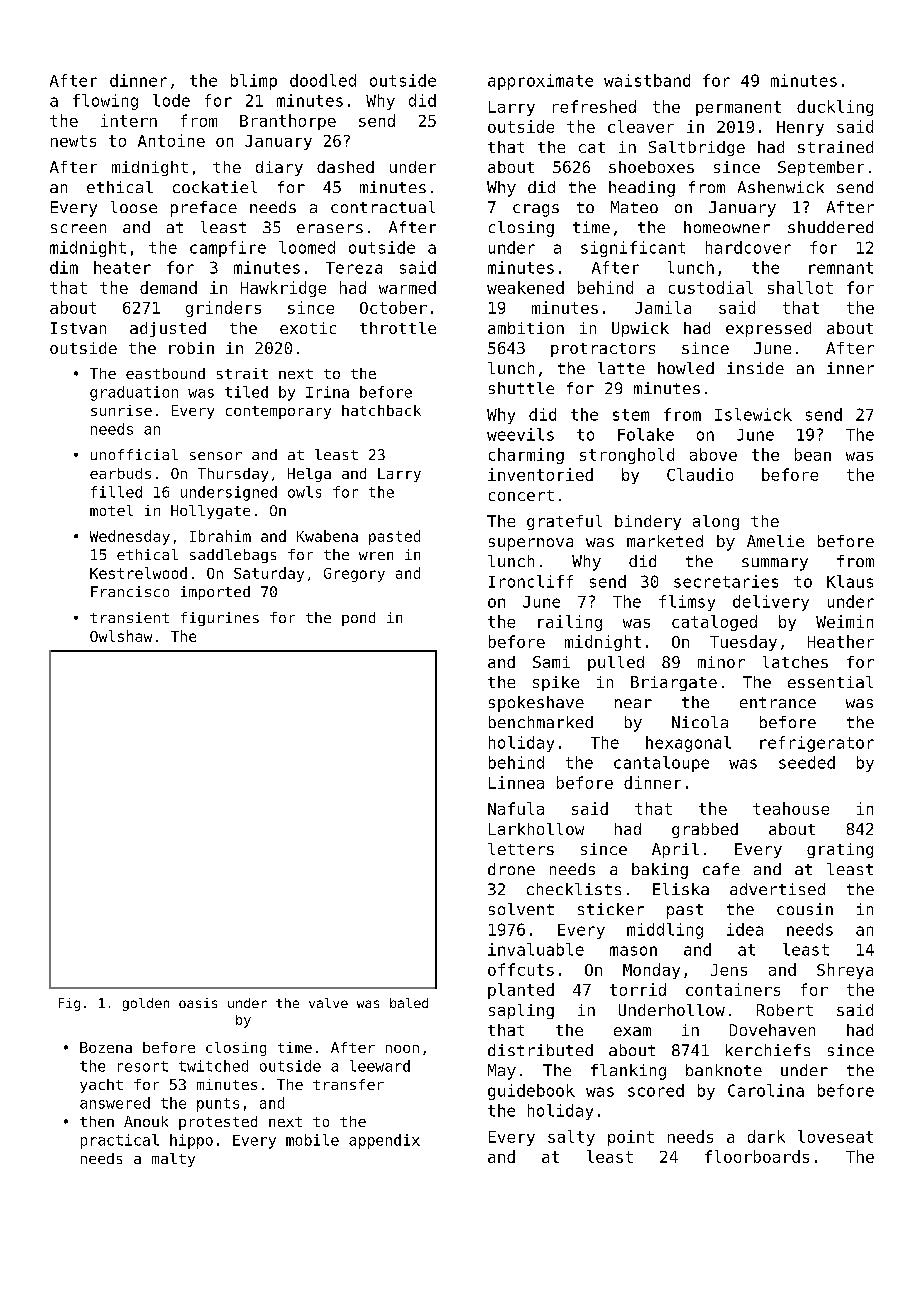  Describe the element at coordinates (116, 492) in the screenshot. I see `filled` at that location.
